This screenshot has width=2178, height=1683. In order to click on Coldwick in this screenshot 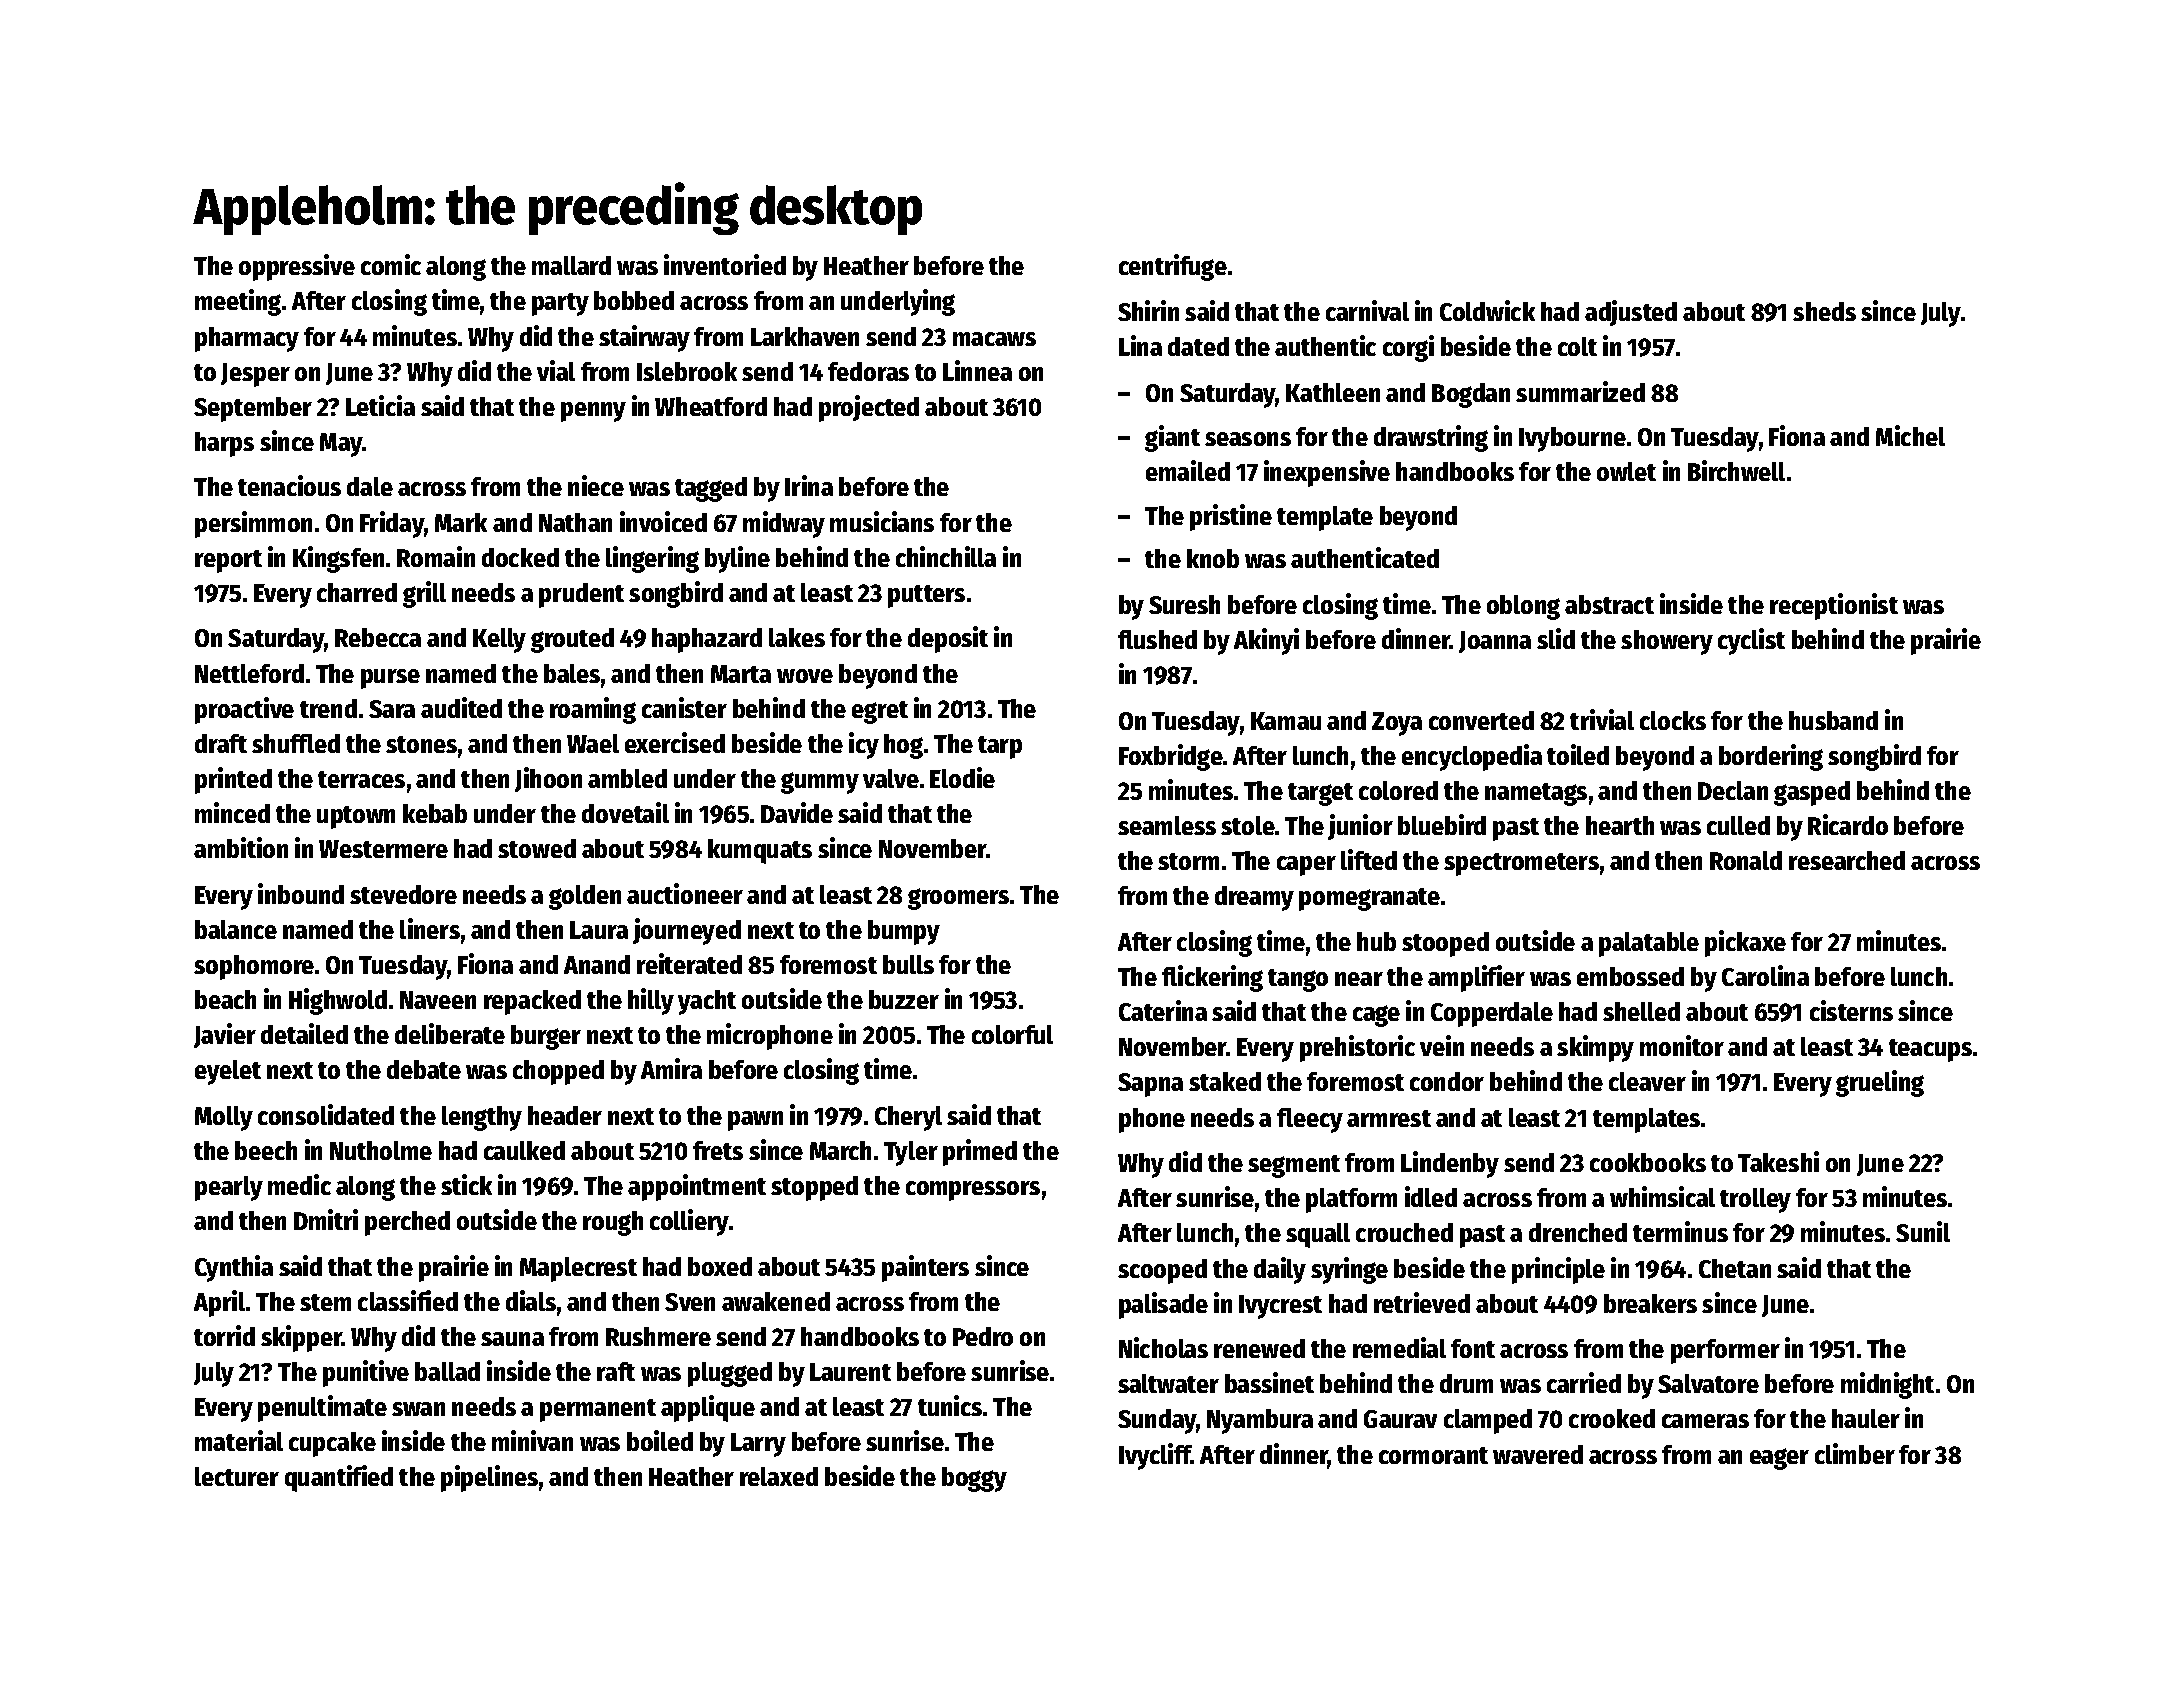, I will do `click(1487, 310)`.
